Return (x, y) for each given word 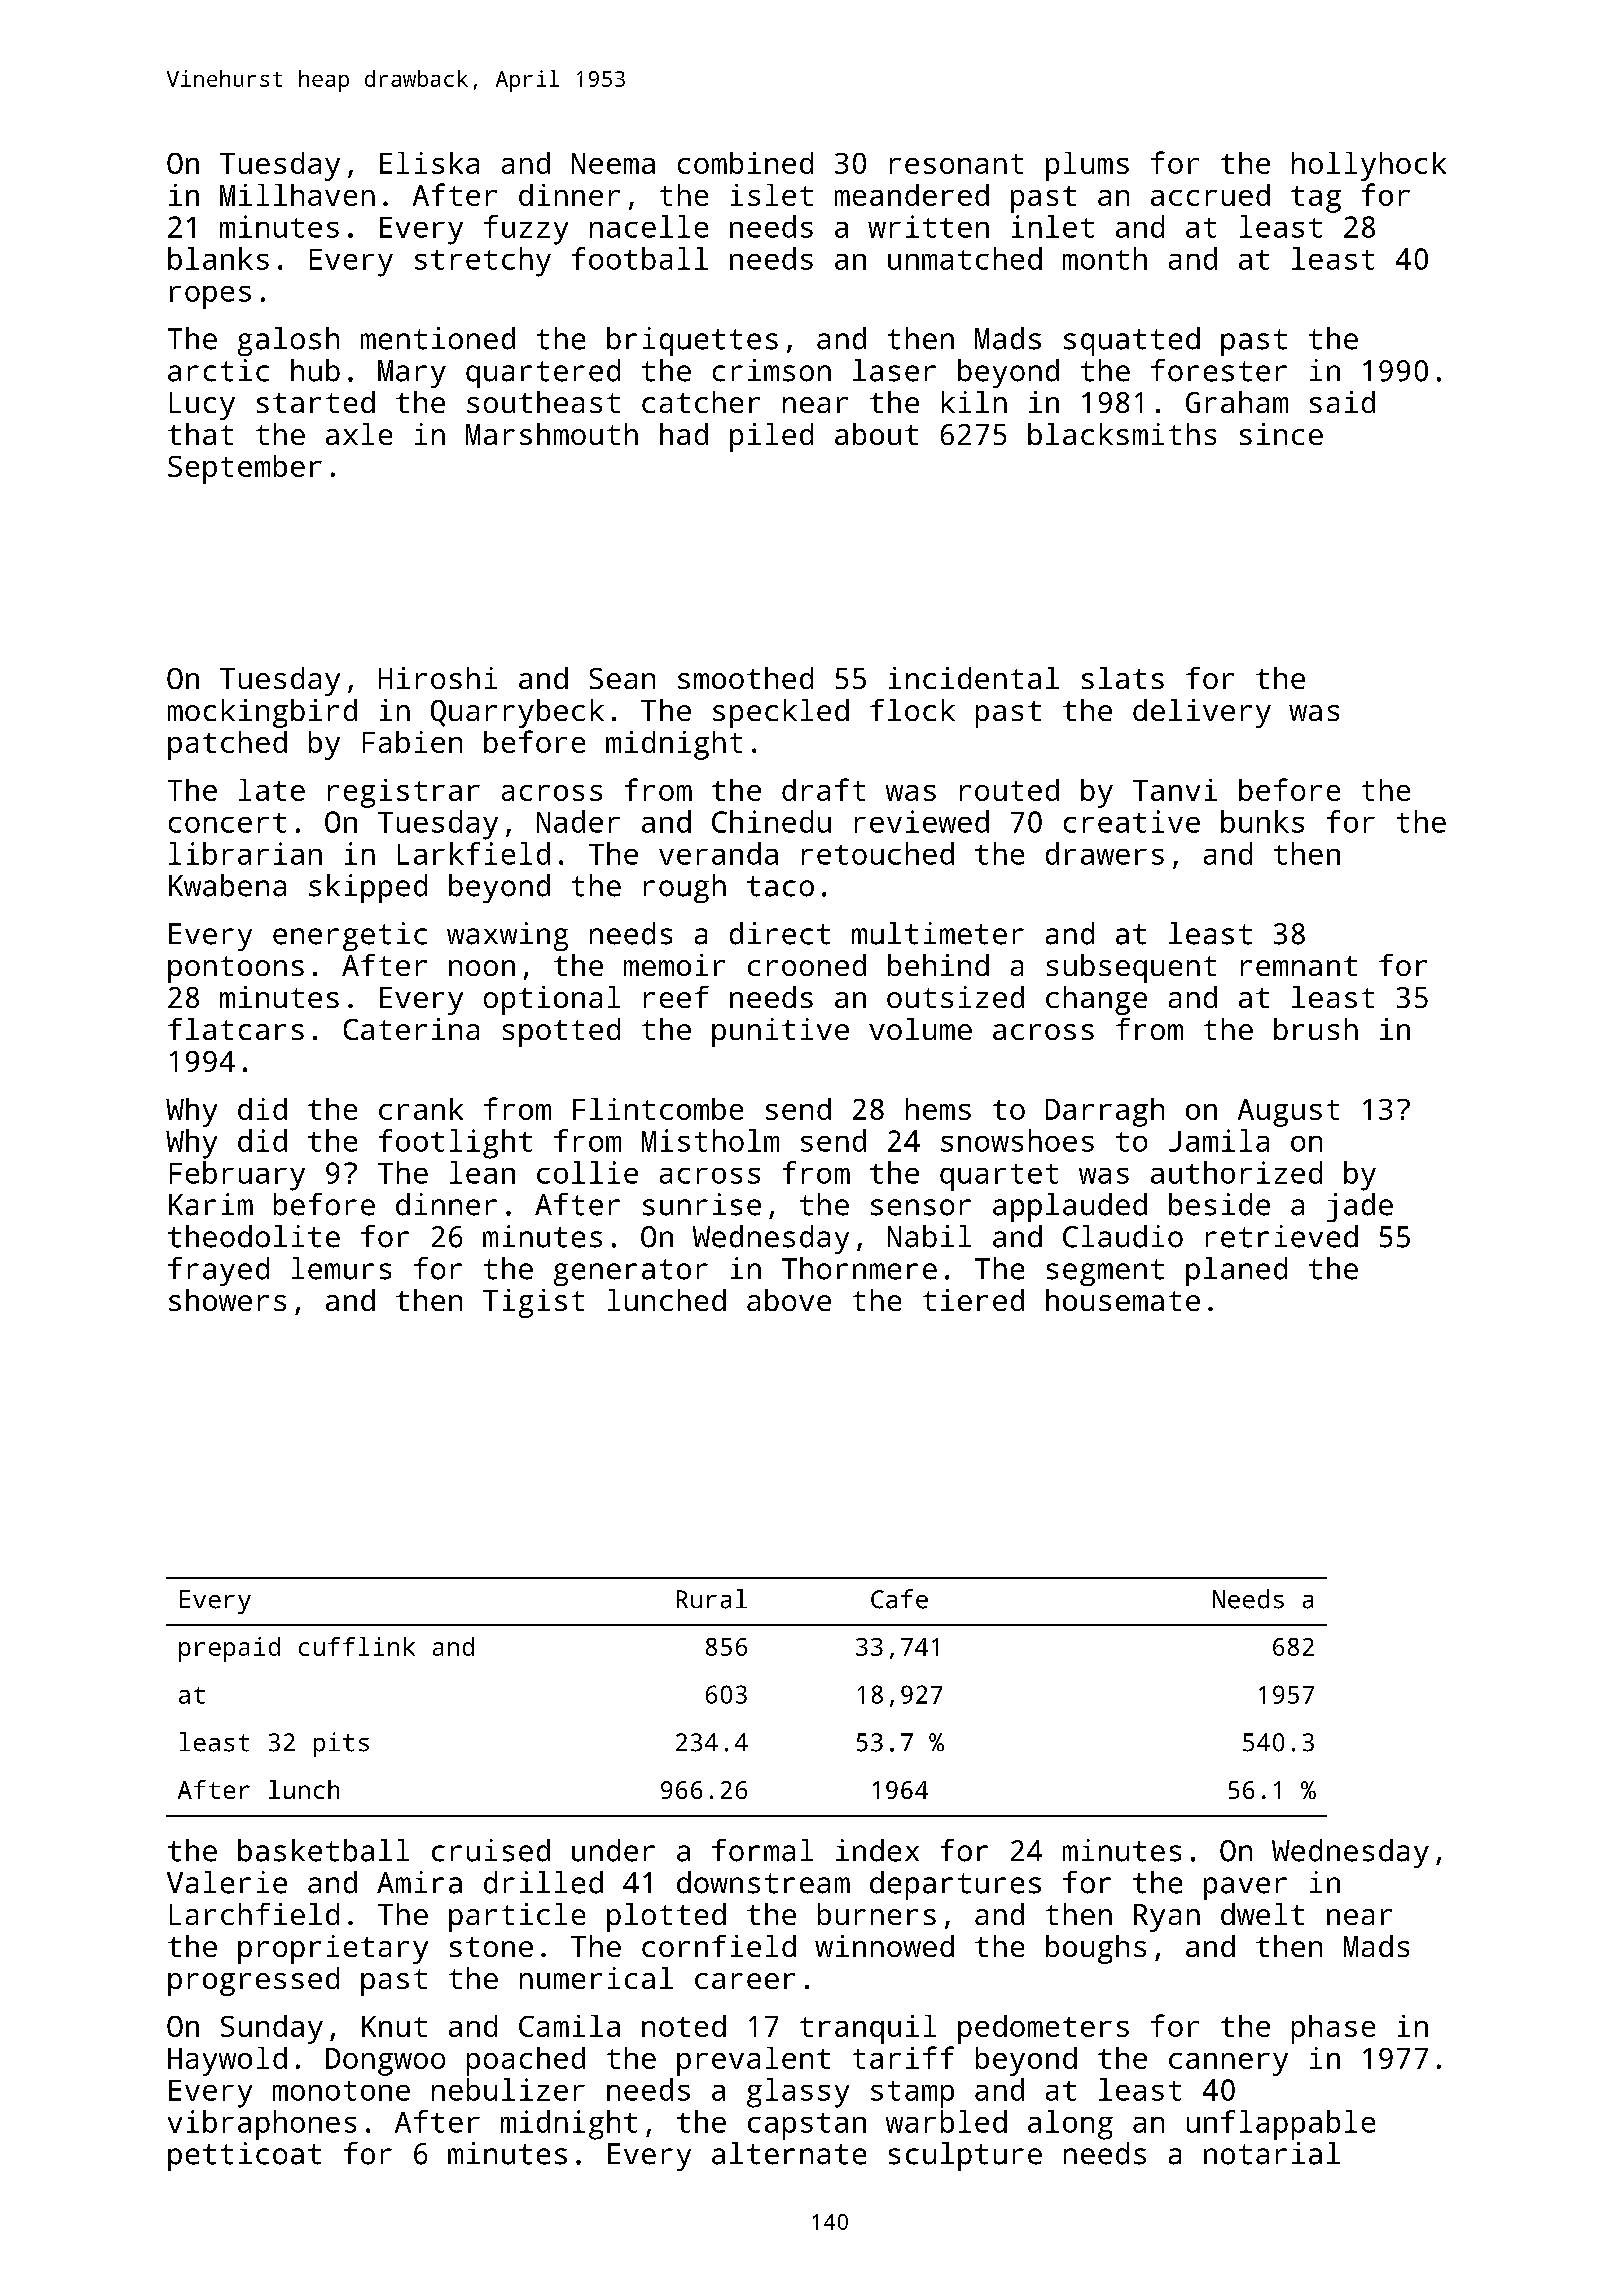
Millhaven (297, 195)
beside (1219, 1204)
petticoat (244, 2156)
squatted (1132, 341)
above (789, 1300)
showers (227, 1300)
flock (912, 710)
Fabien (412, 742)
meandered (912, 195)
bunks (1262, 821)
